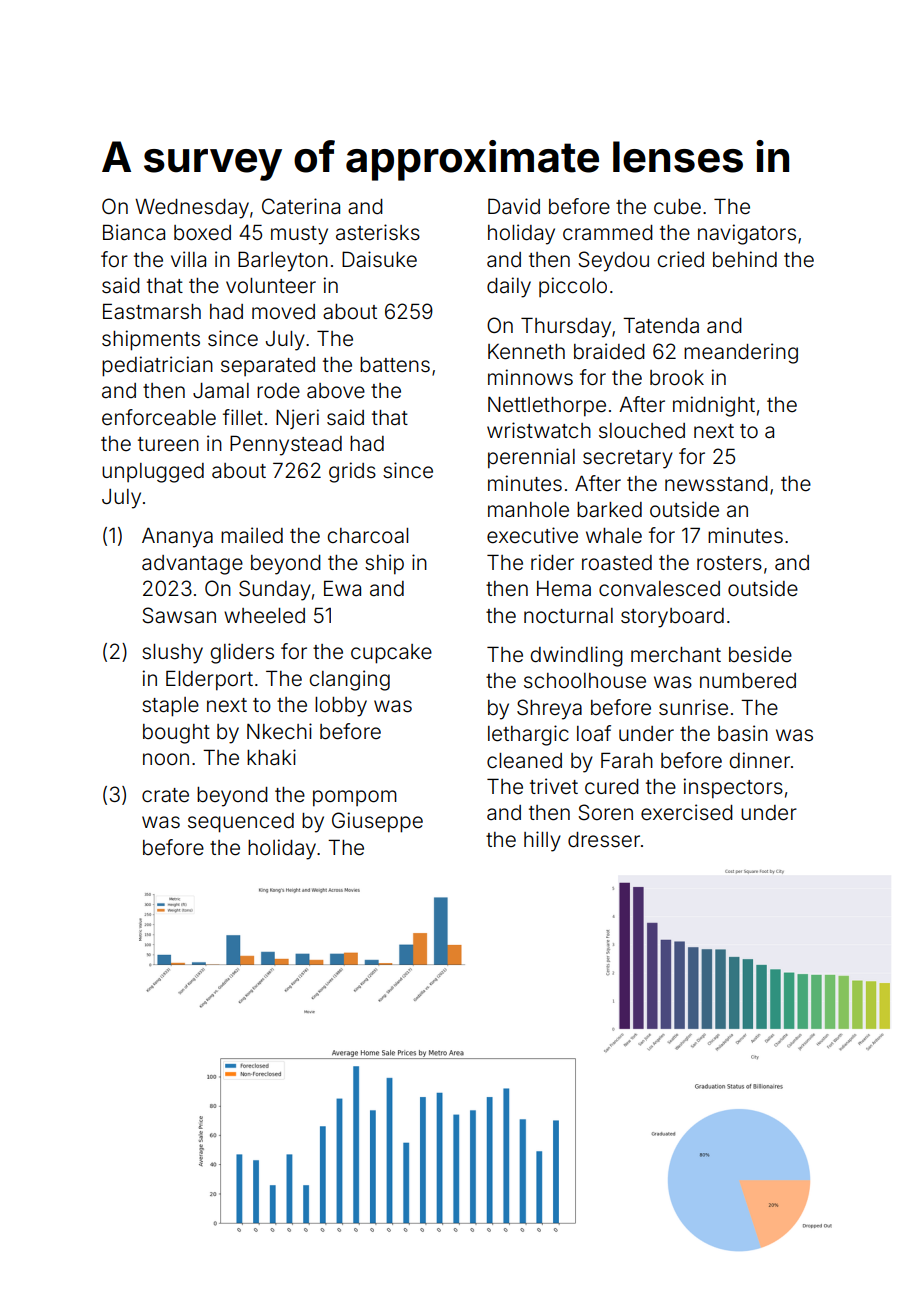  I want to click on nocturnal, so click(568, 615).
